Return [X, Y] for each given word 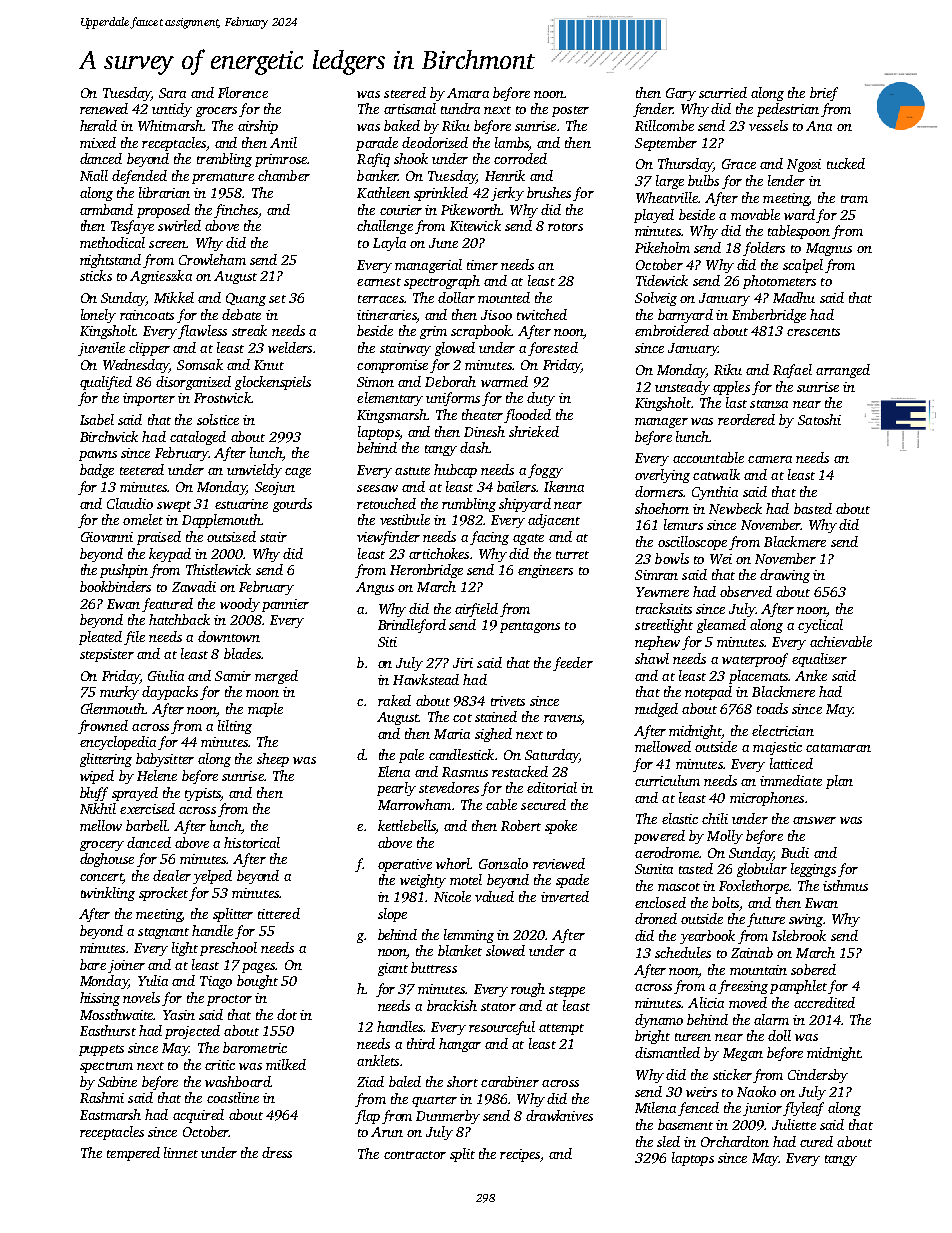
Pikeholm [662, 247]
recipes [520, 1155]
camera [770, 459]
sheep [273, 760]
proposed [163, 211]
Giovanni [107, 537]
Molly [725, 837]
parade [377, 144]
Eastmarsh [110, 1114]
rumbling [469, 505]
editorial [552, 787]
